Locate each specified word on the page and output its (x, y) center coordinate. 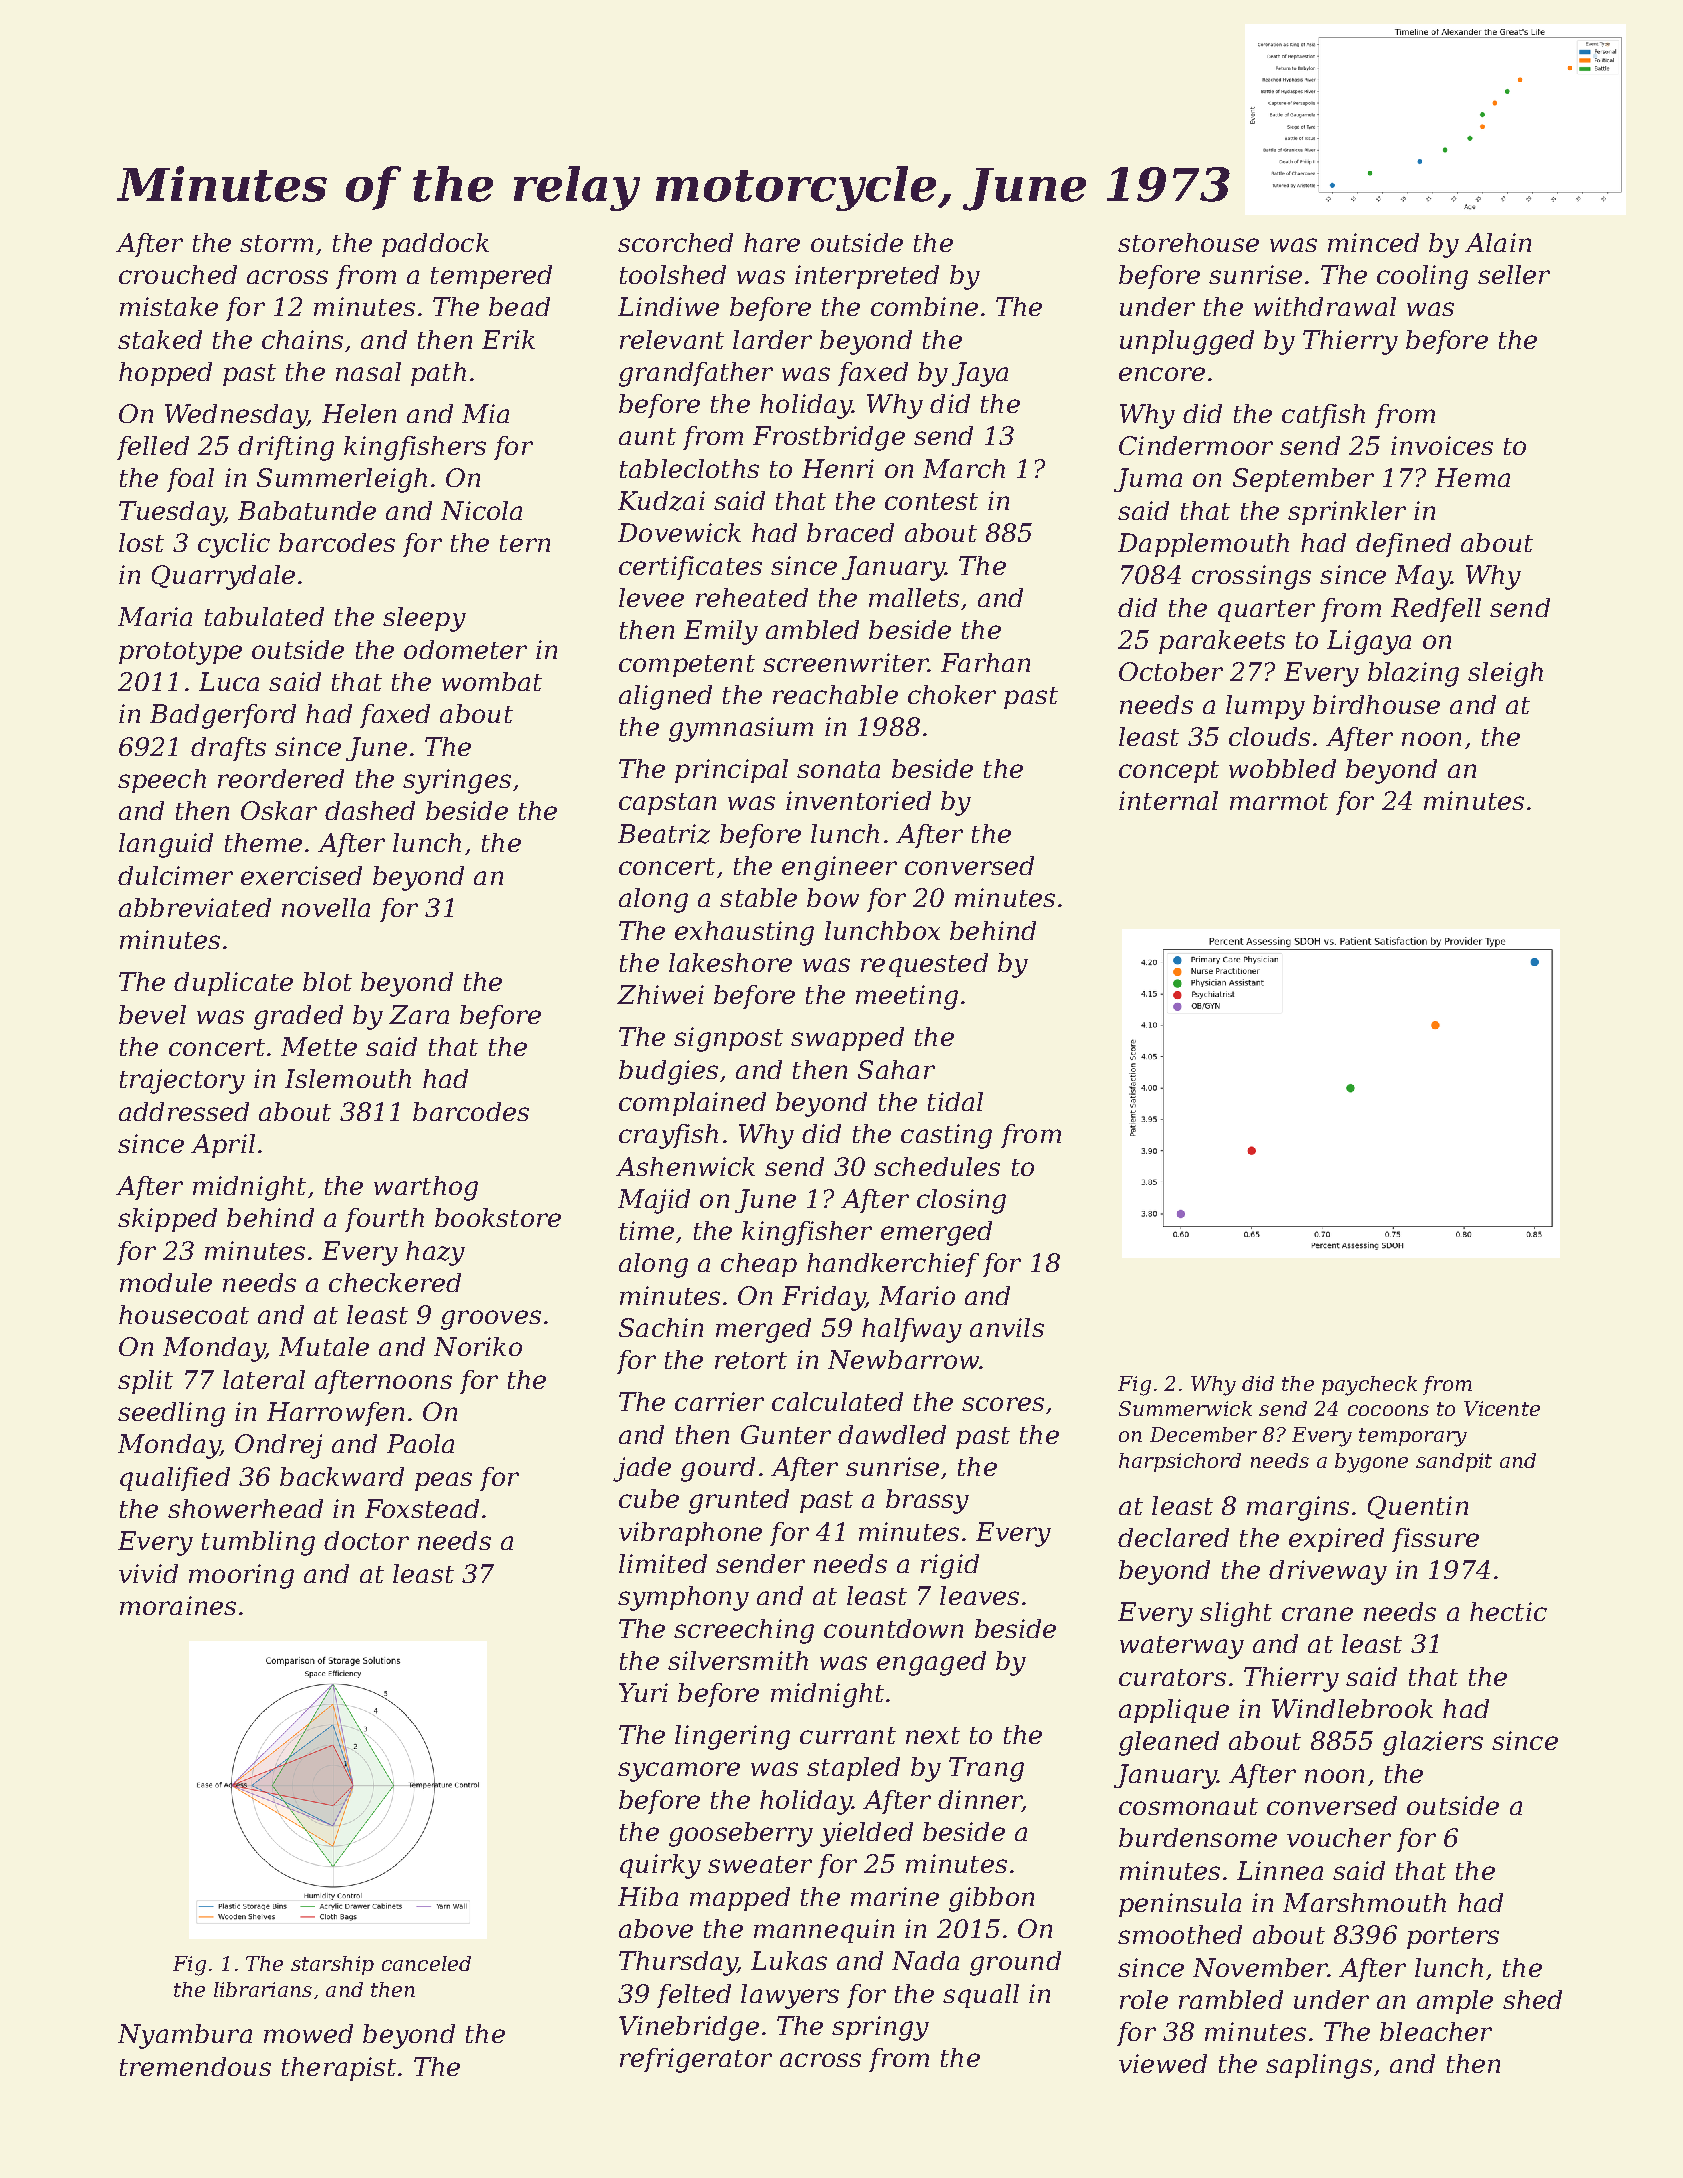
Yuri (643, 1692)
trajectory (182, 1081)
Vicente (1502, 1408)
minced (1373, 242)
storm (276, 243)
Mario (917, 1295)
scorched (675, 242)
